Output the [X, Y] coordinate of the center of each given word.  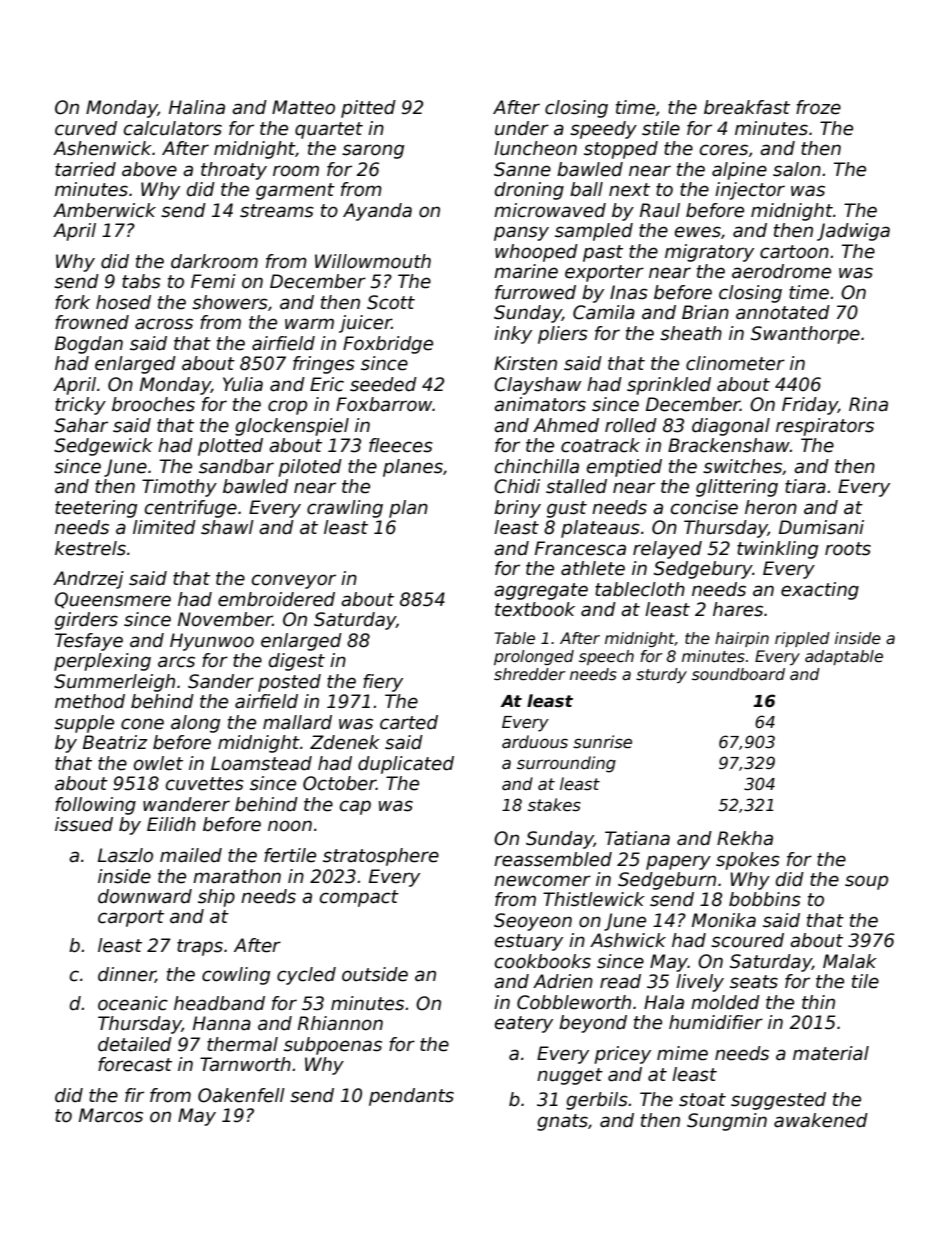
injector [750, 191]
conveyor [294, 581]
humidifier [716, 1022]
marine [526, 271]
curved [86, 128]
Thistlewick [594, 899]
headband [219, 1003]
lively [700, 983]
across [164, 324]
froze [818, 107]
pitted [368, 109]
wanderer [186, 804]
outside [375, 974]
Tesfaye [89, 642]
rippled [802, 639]
